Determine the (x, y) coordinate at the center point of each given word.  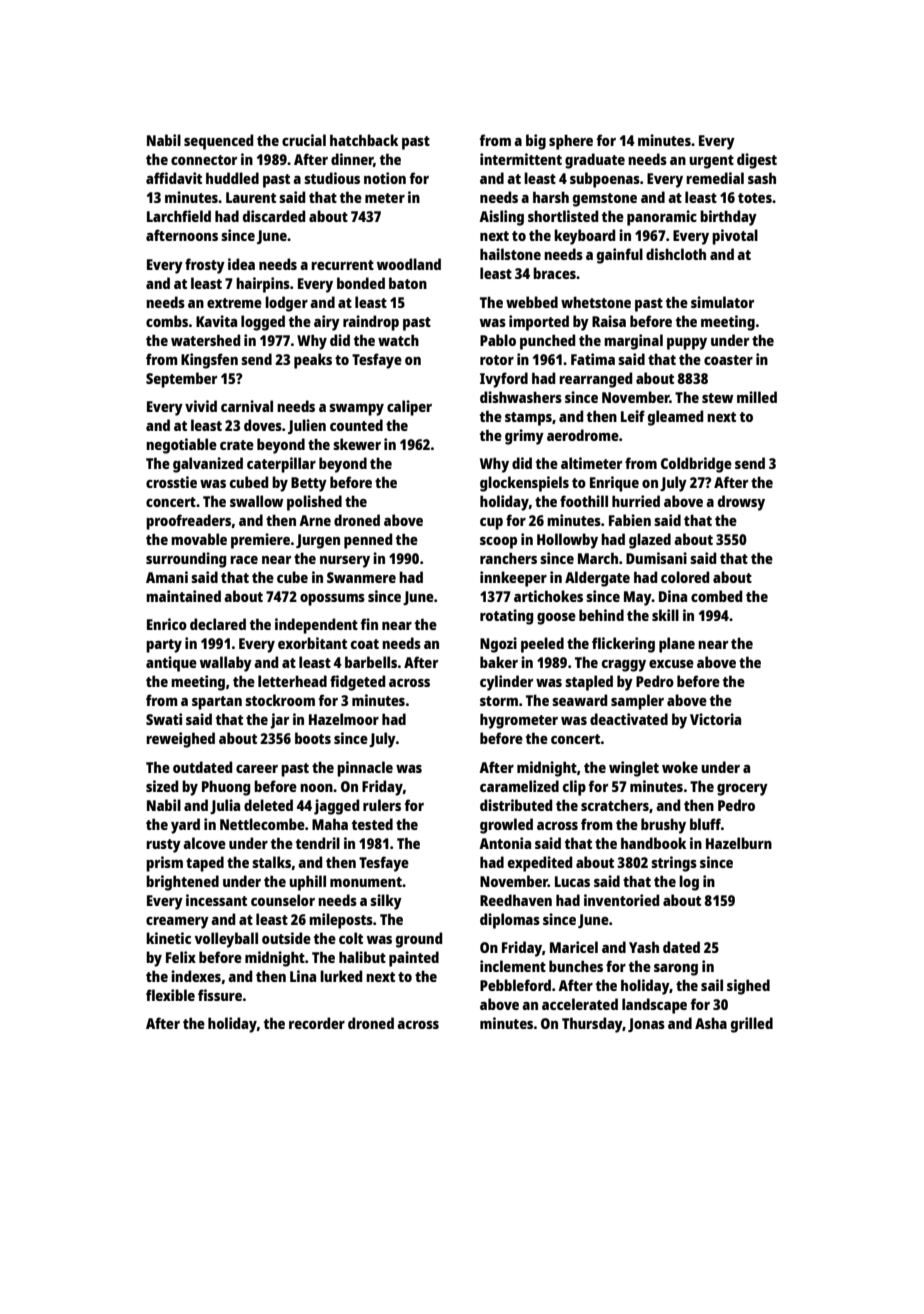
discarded (274, 216)
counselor (283, 900)
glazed (650, 541)
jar (279, 721)
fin (369, 624)
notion (385, 178)
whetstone (596, 302)
